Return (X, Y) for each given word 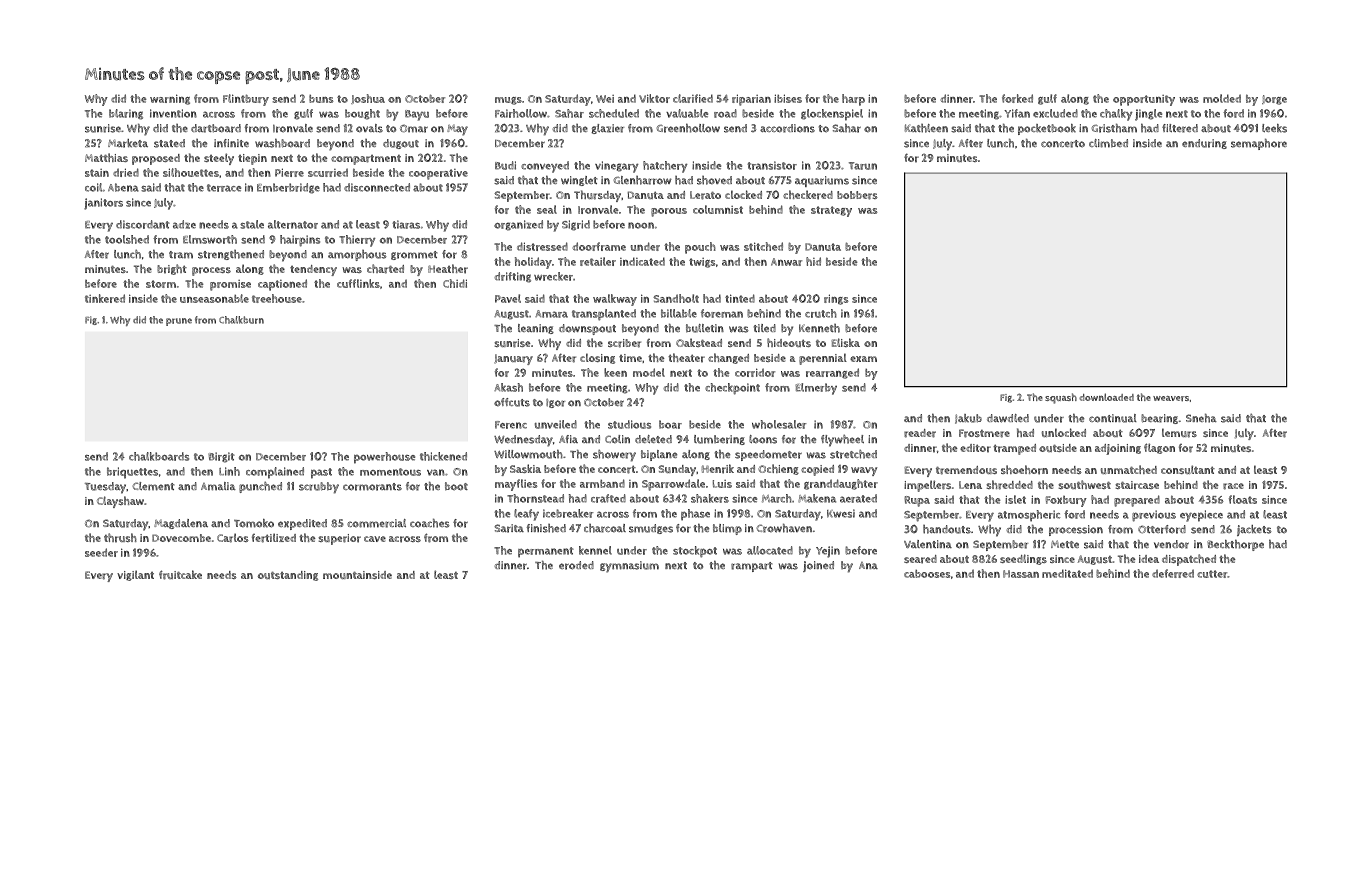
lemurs (1179, 433)
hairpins (300, 241)
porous (669, 212)
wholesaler (779, 424)
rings (836, 299)
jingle (1148, 115)
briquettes (132, 473)
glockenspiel (832, 115)
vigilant (135, 575)
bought (362, 114)
